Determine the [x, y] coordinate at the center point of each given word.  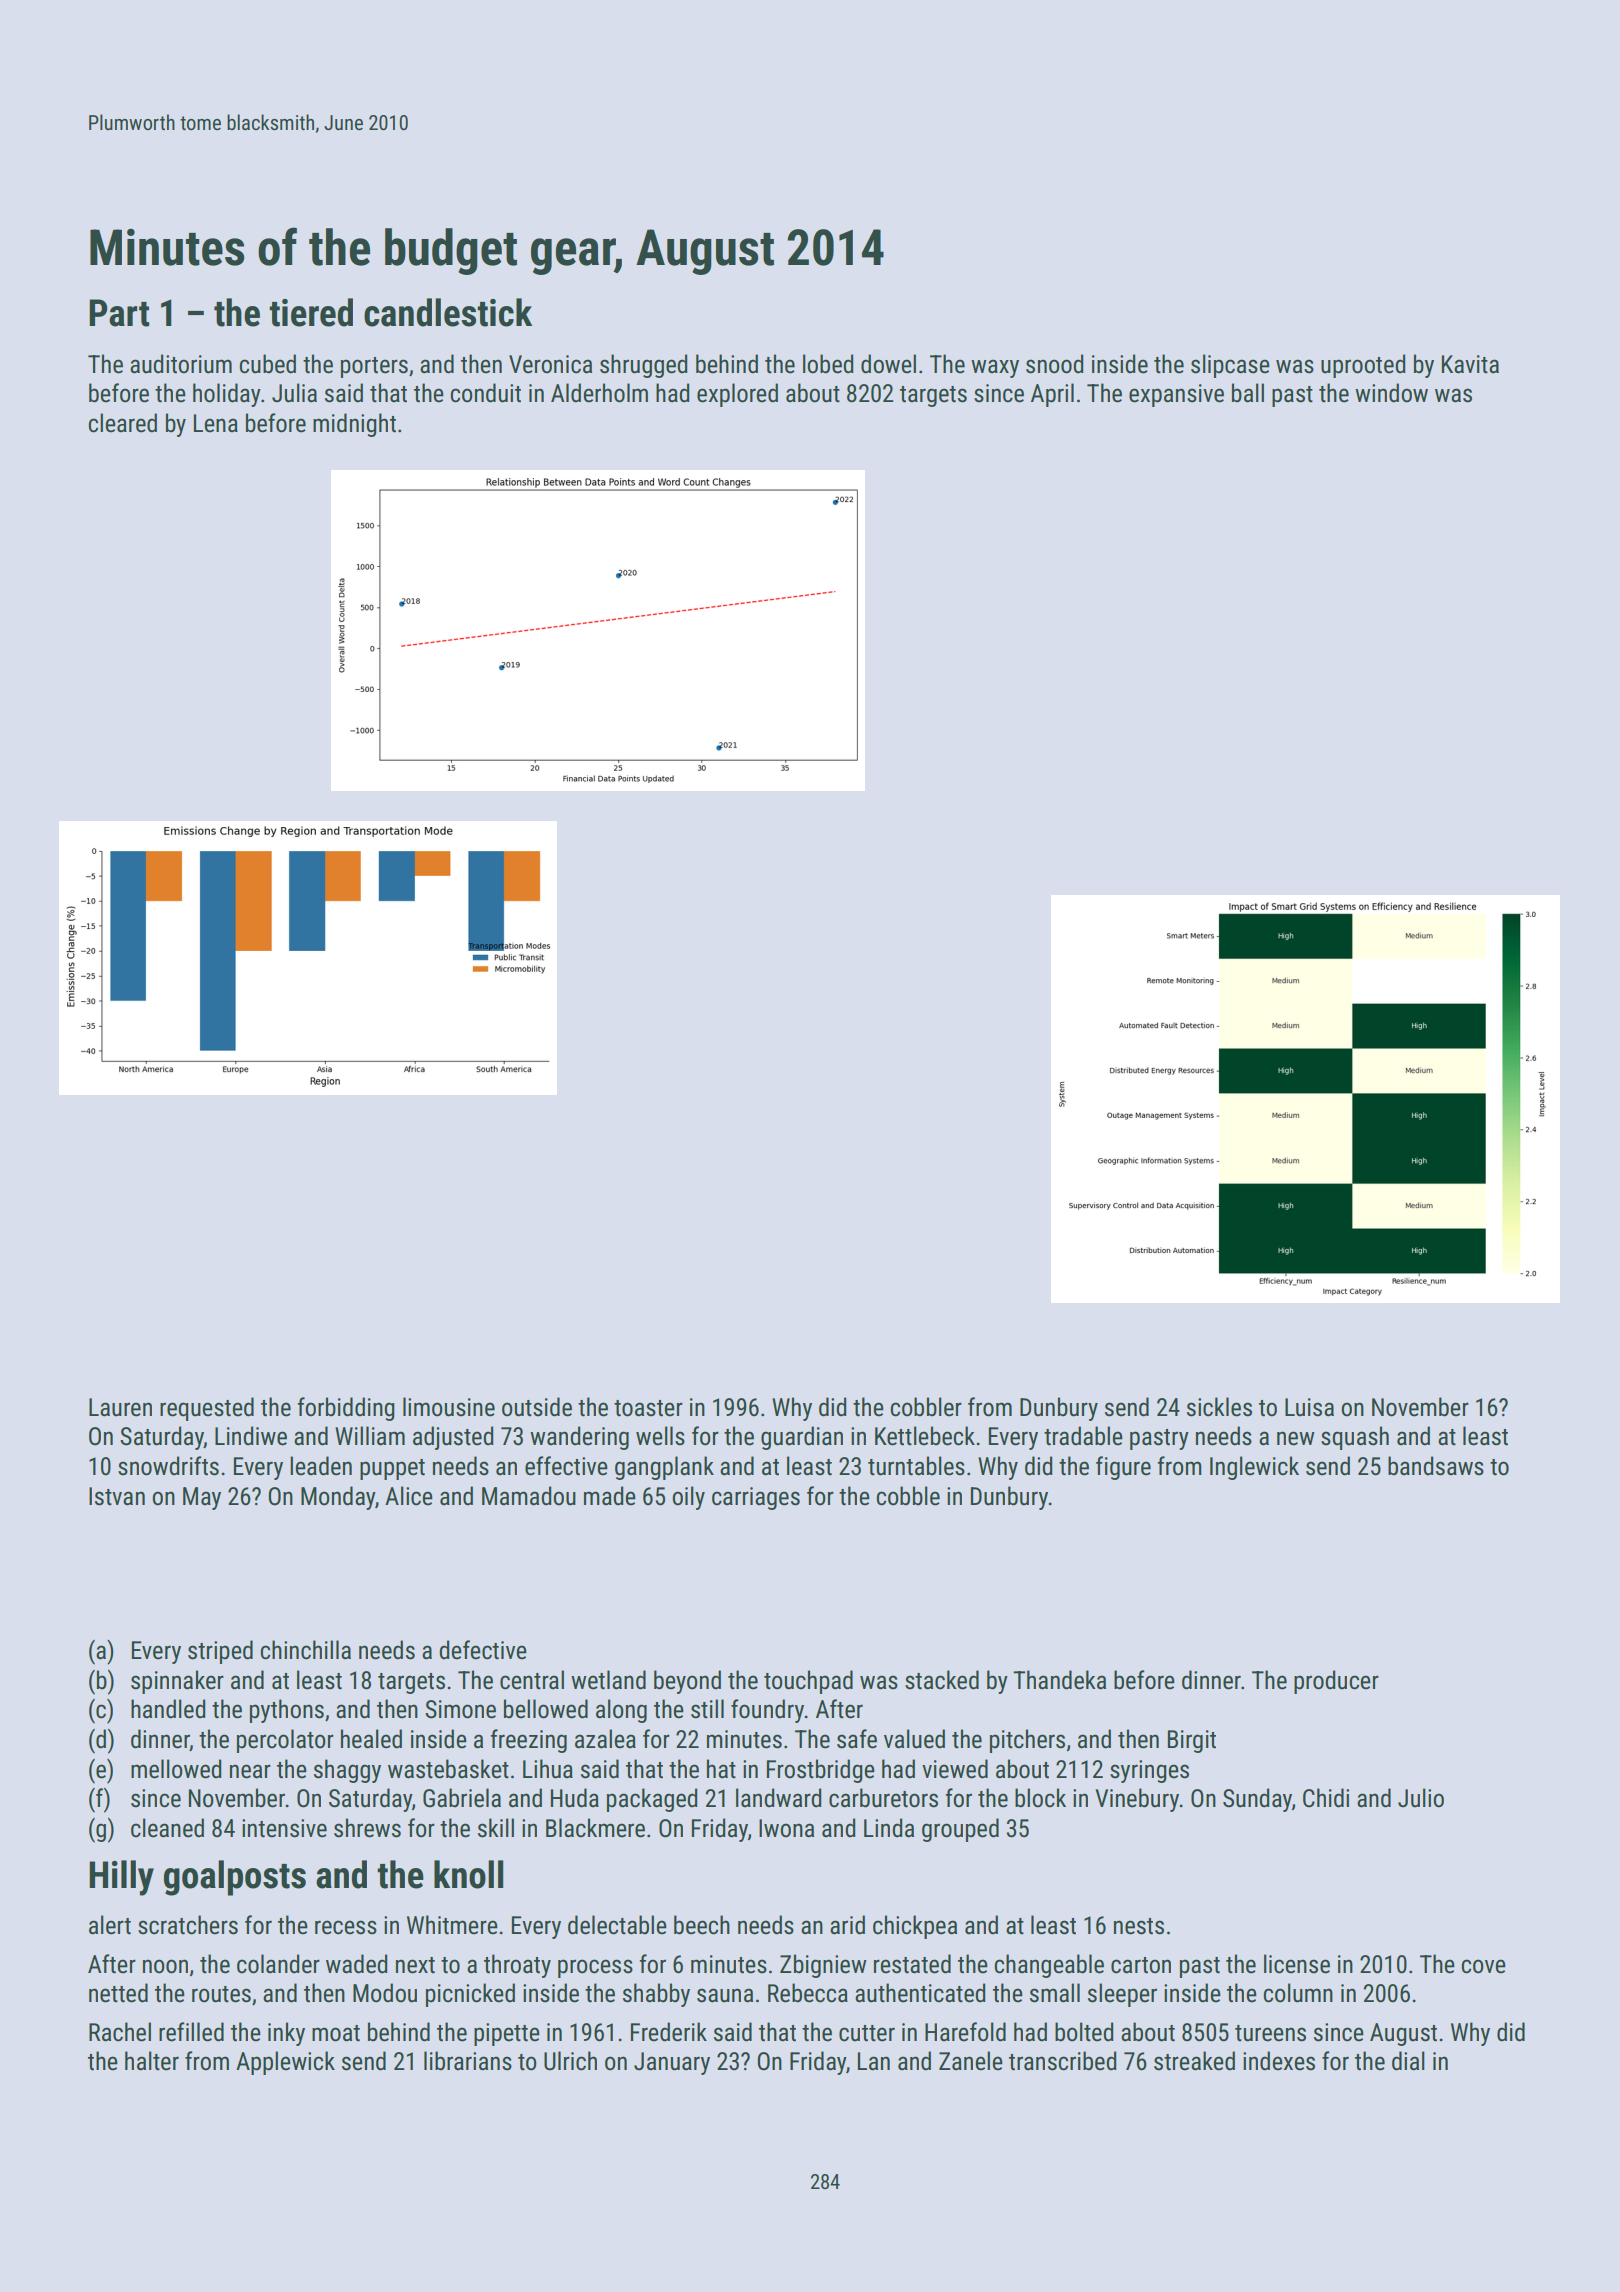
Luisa [1309, 1407]
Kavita [1470, 364]
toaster [648, 1408]
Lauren [120, 1407]
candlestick [448, 312]
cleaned [167, 1828]
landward [778, 1798]
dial [1408, 2061]
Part [119, 313]
